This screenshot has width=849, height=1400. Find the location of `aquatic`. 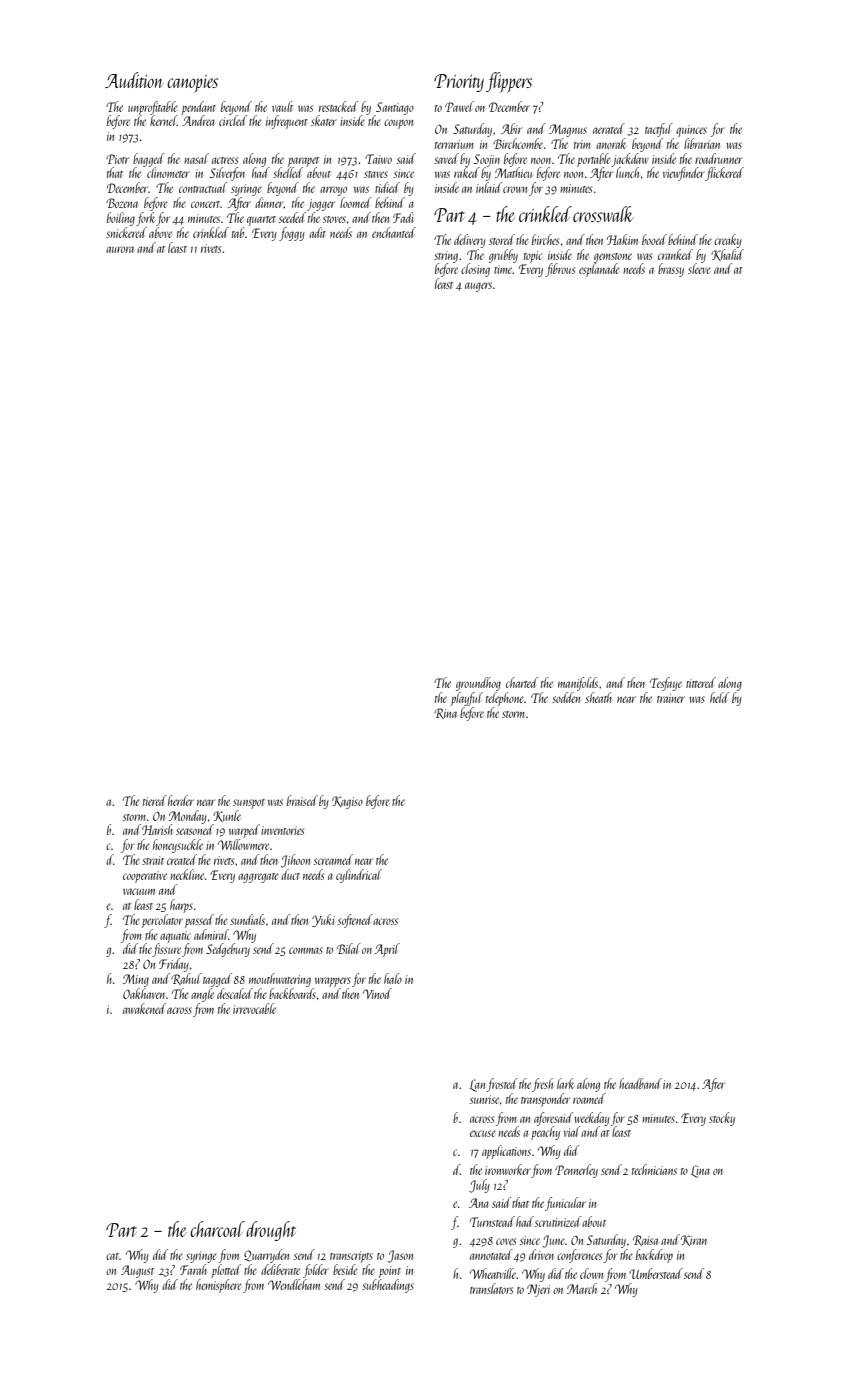

aquatic is located at coordinates (175, 937).
